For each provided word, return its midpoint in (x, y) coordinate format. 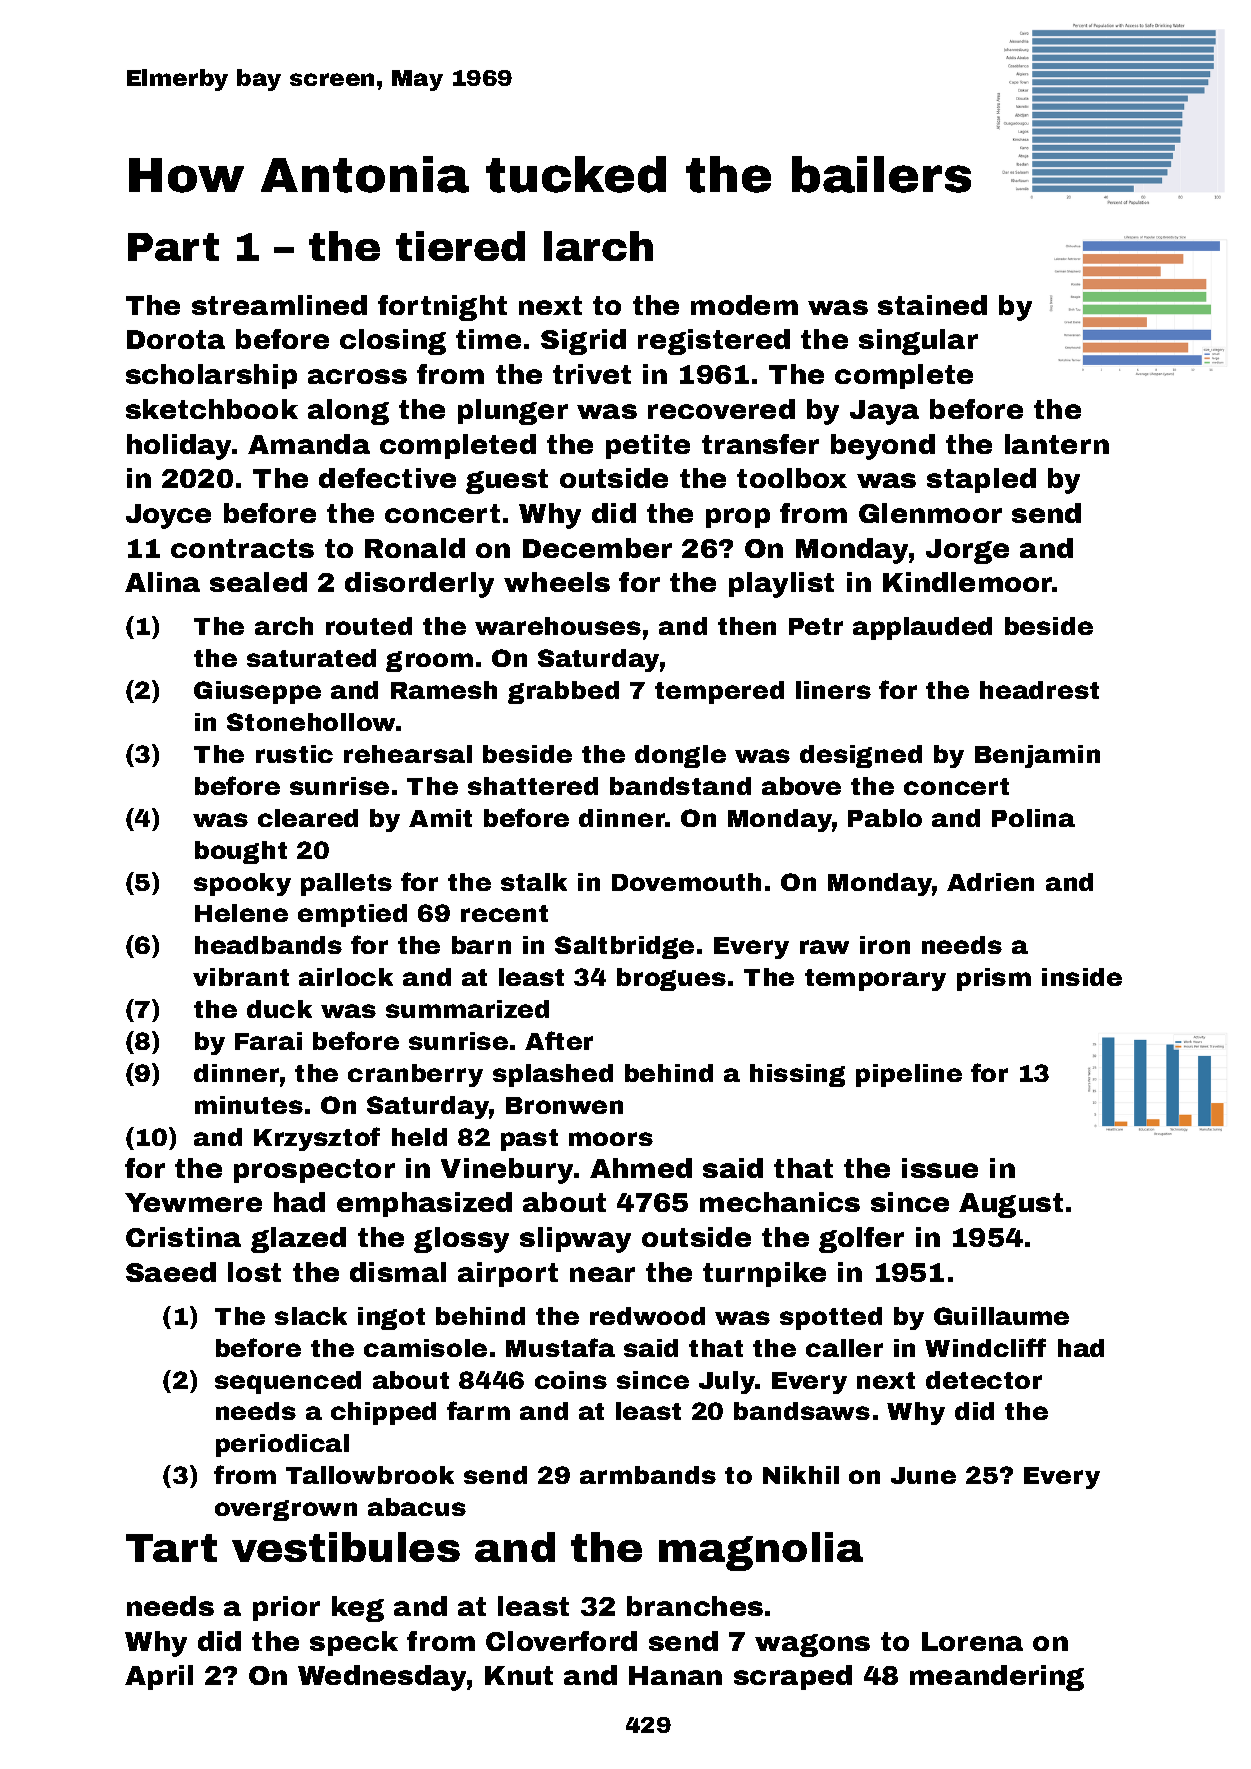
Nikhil (801, 1475)
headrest (1039, 690)
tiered (460, 246)
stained (932, 305)
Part (173, 247)
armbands (648, 1475)
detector (984, 1380)
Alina (162, 582)
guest (507, 481)
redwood (647, 1316)
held (419, 1137)
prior (286, 1608)
